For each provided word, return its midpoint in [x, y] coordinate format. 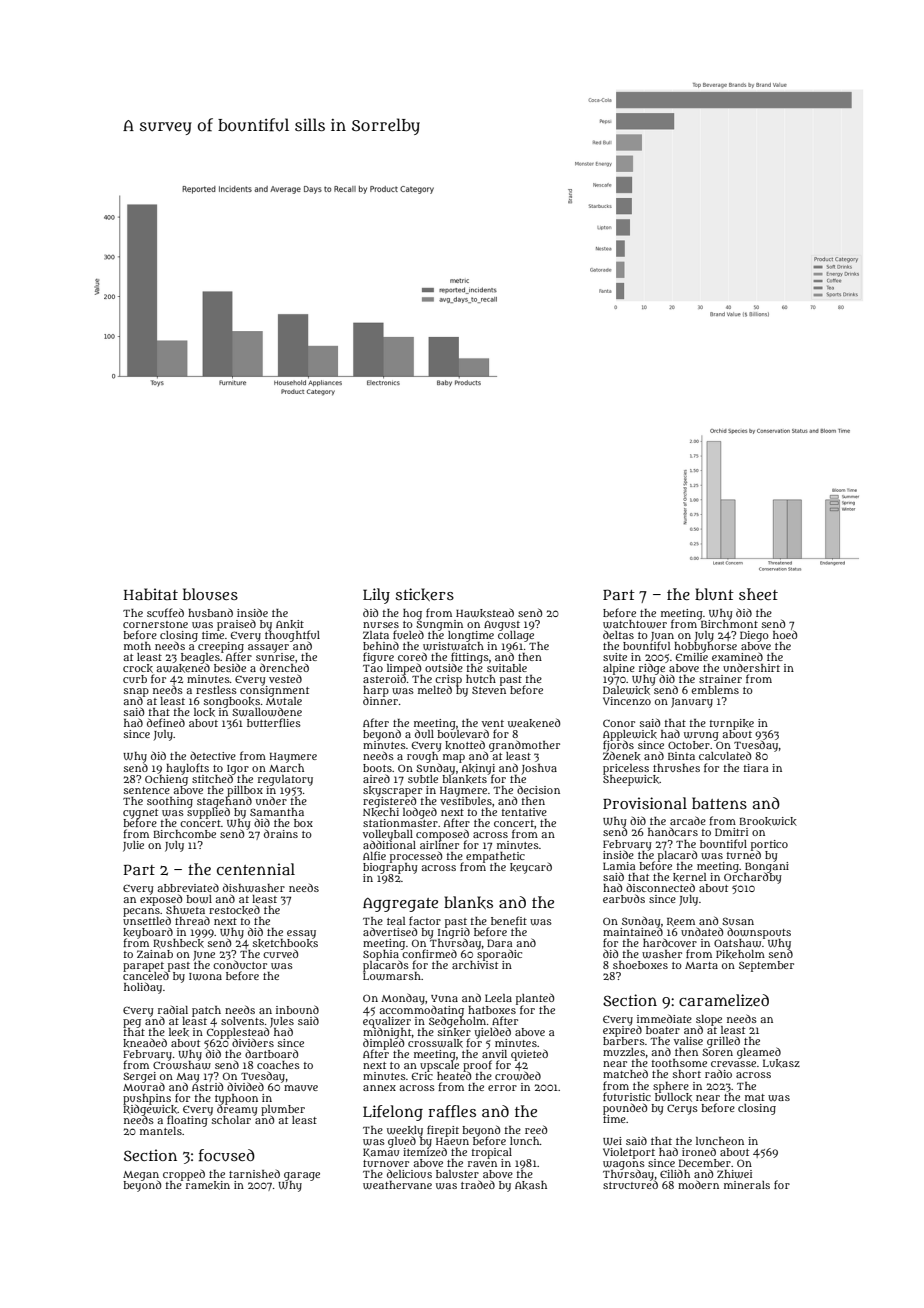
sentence [147, 790]
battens [719, 803]
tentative [524, 812]
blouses [210, 594]
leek [179, 1032]
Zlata [376, 635]
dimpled [383, 1043]
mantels [161, 1131]
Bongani [767, 866]
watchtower [635, 624]
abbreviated [188, 887]
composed [442, 835]
